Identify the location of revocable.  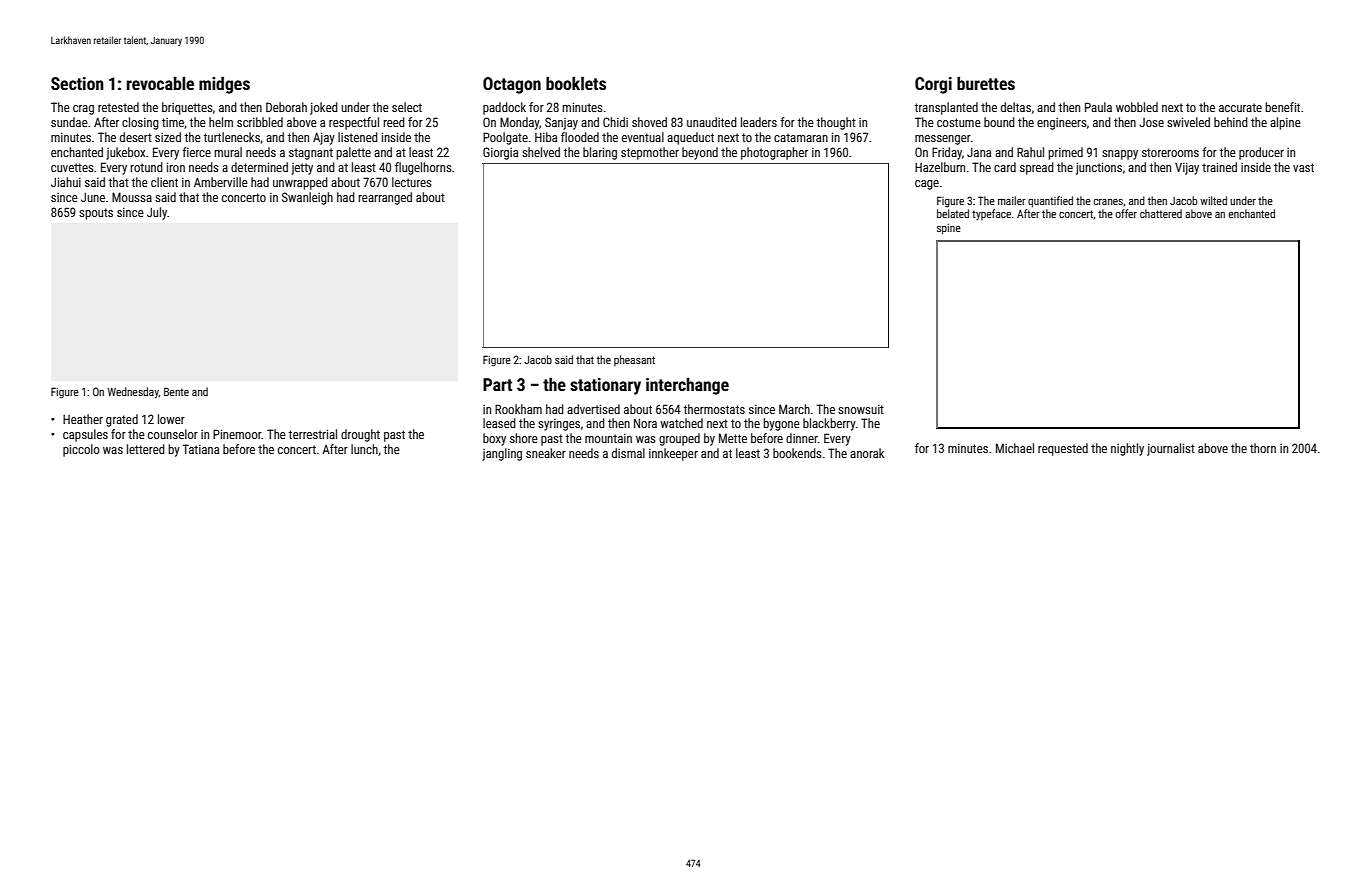
(160, 83).
